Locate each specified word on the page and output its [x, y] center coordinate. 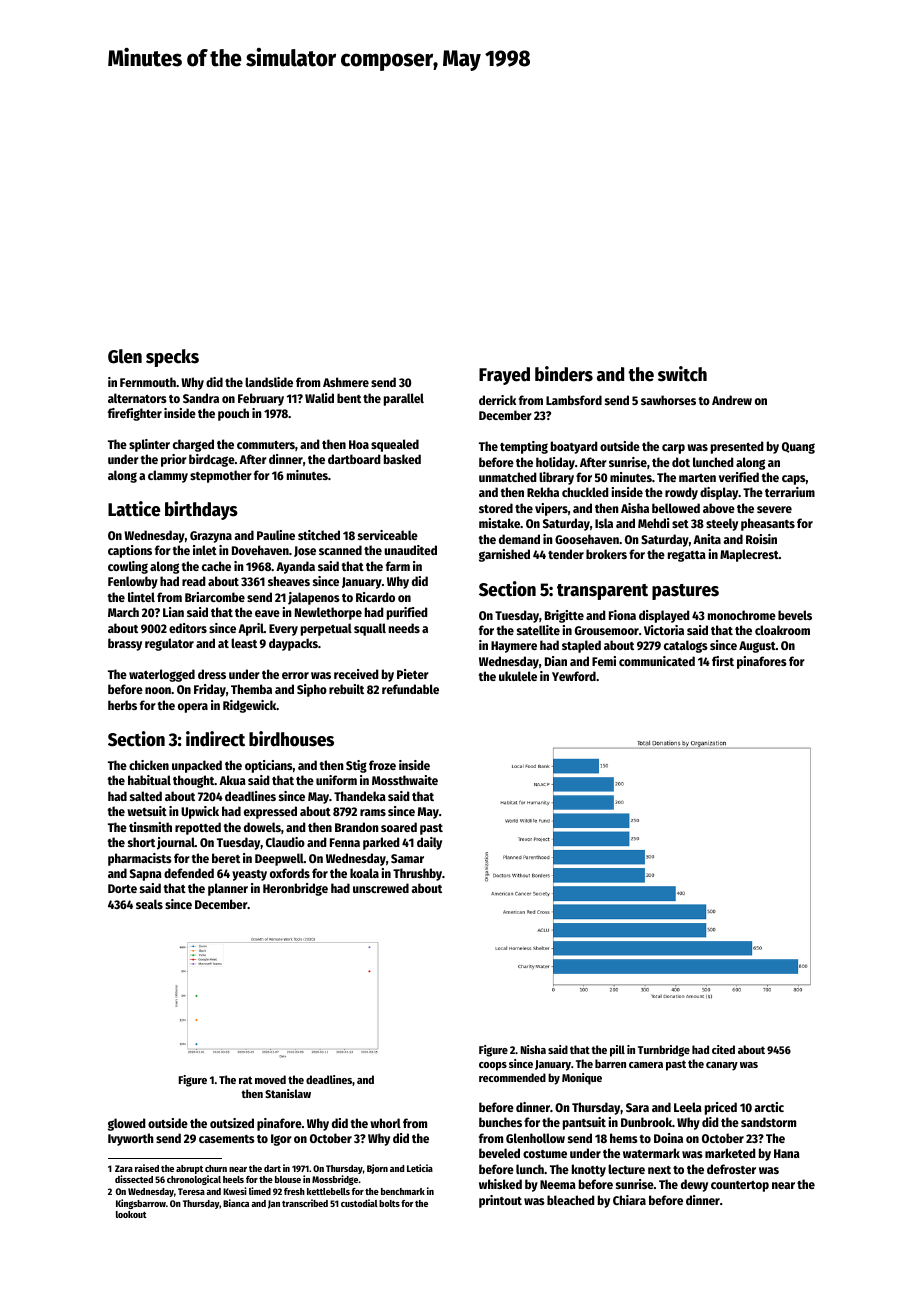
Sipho [312, 690]
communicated [657, 661]
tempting [524, 447]
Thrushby [417, 874]
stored [496, 508]
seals [149, 904]
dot [681, 462]
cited [723, 1049]
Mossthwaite [405, 780]
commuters [266, 445]
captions [130, 551]
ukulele [518, 676]
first [723, 661]
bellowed [676, 508]
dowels [262, 827]
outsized [232, 1123]
